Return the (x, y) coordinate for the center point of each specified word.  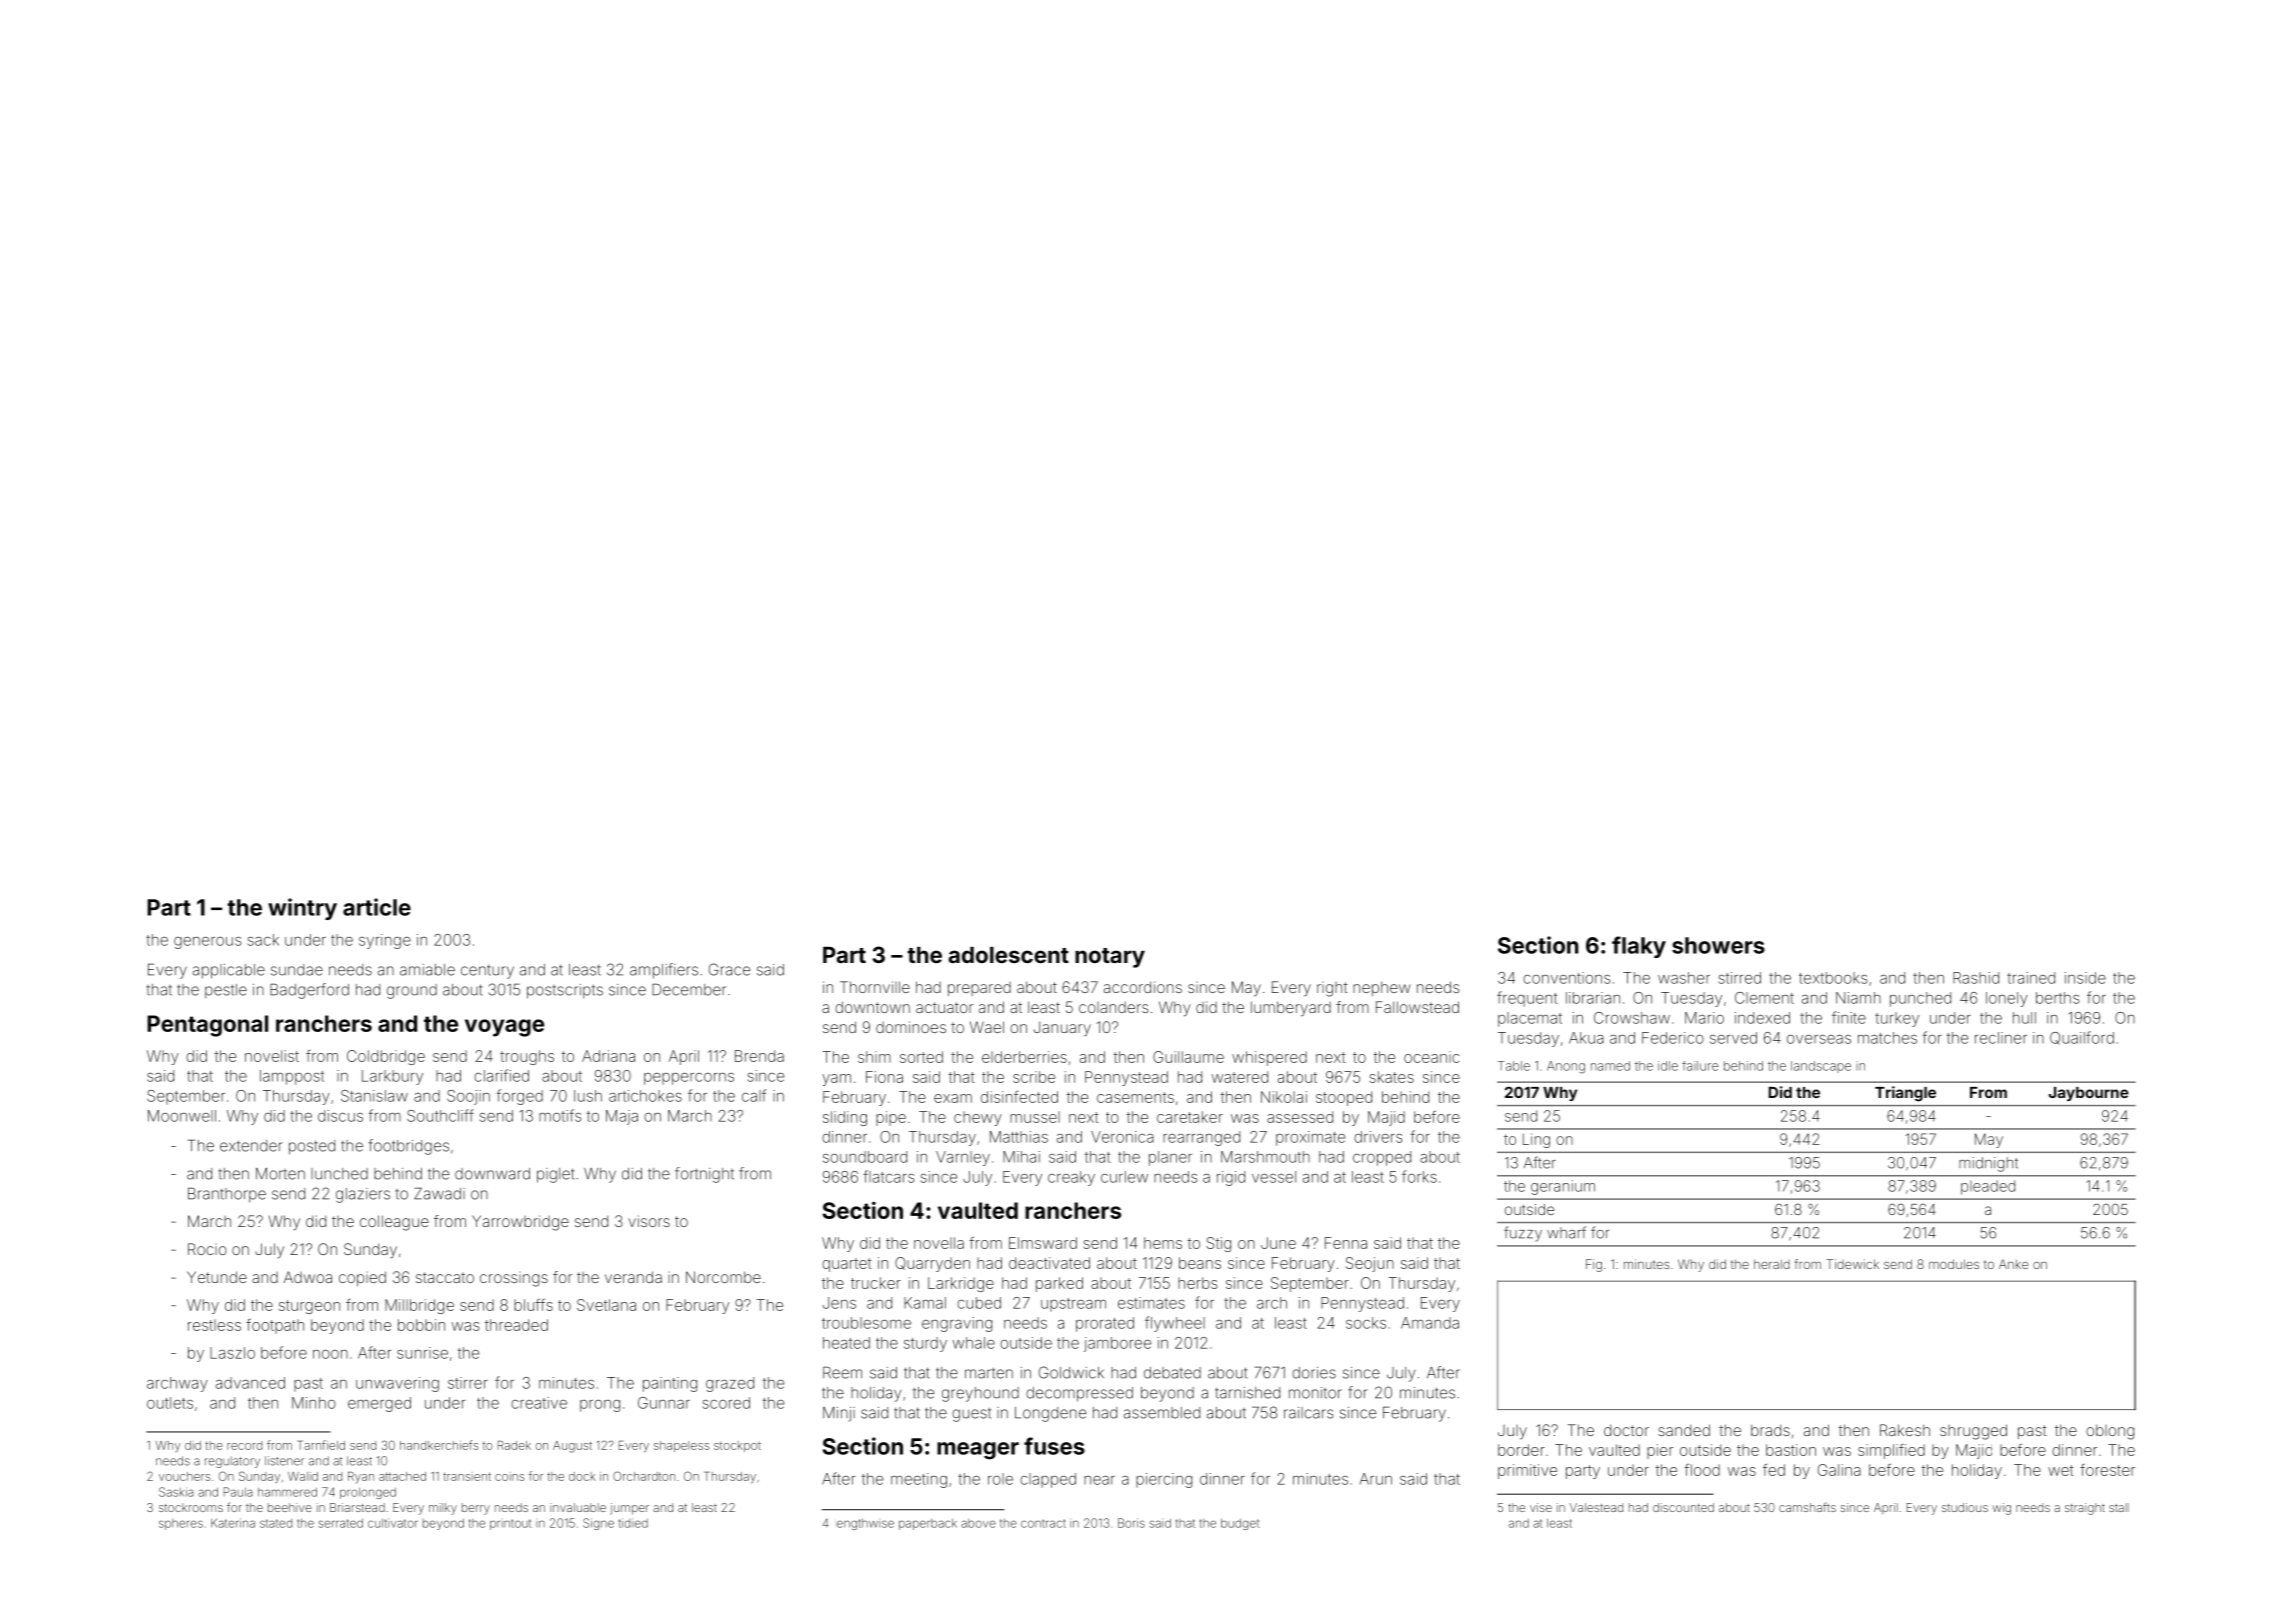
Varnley (963, 1158)
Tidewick (1852, 1264)
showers (1718, 945)
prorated (1105, 1324)
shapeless (681, 1446)
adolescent (1008, 955)
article (377, 907)
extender (251, 1146)
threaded (516, 1325)
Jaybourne (2089, 1094)
